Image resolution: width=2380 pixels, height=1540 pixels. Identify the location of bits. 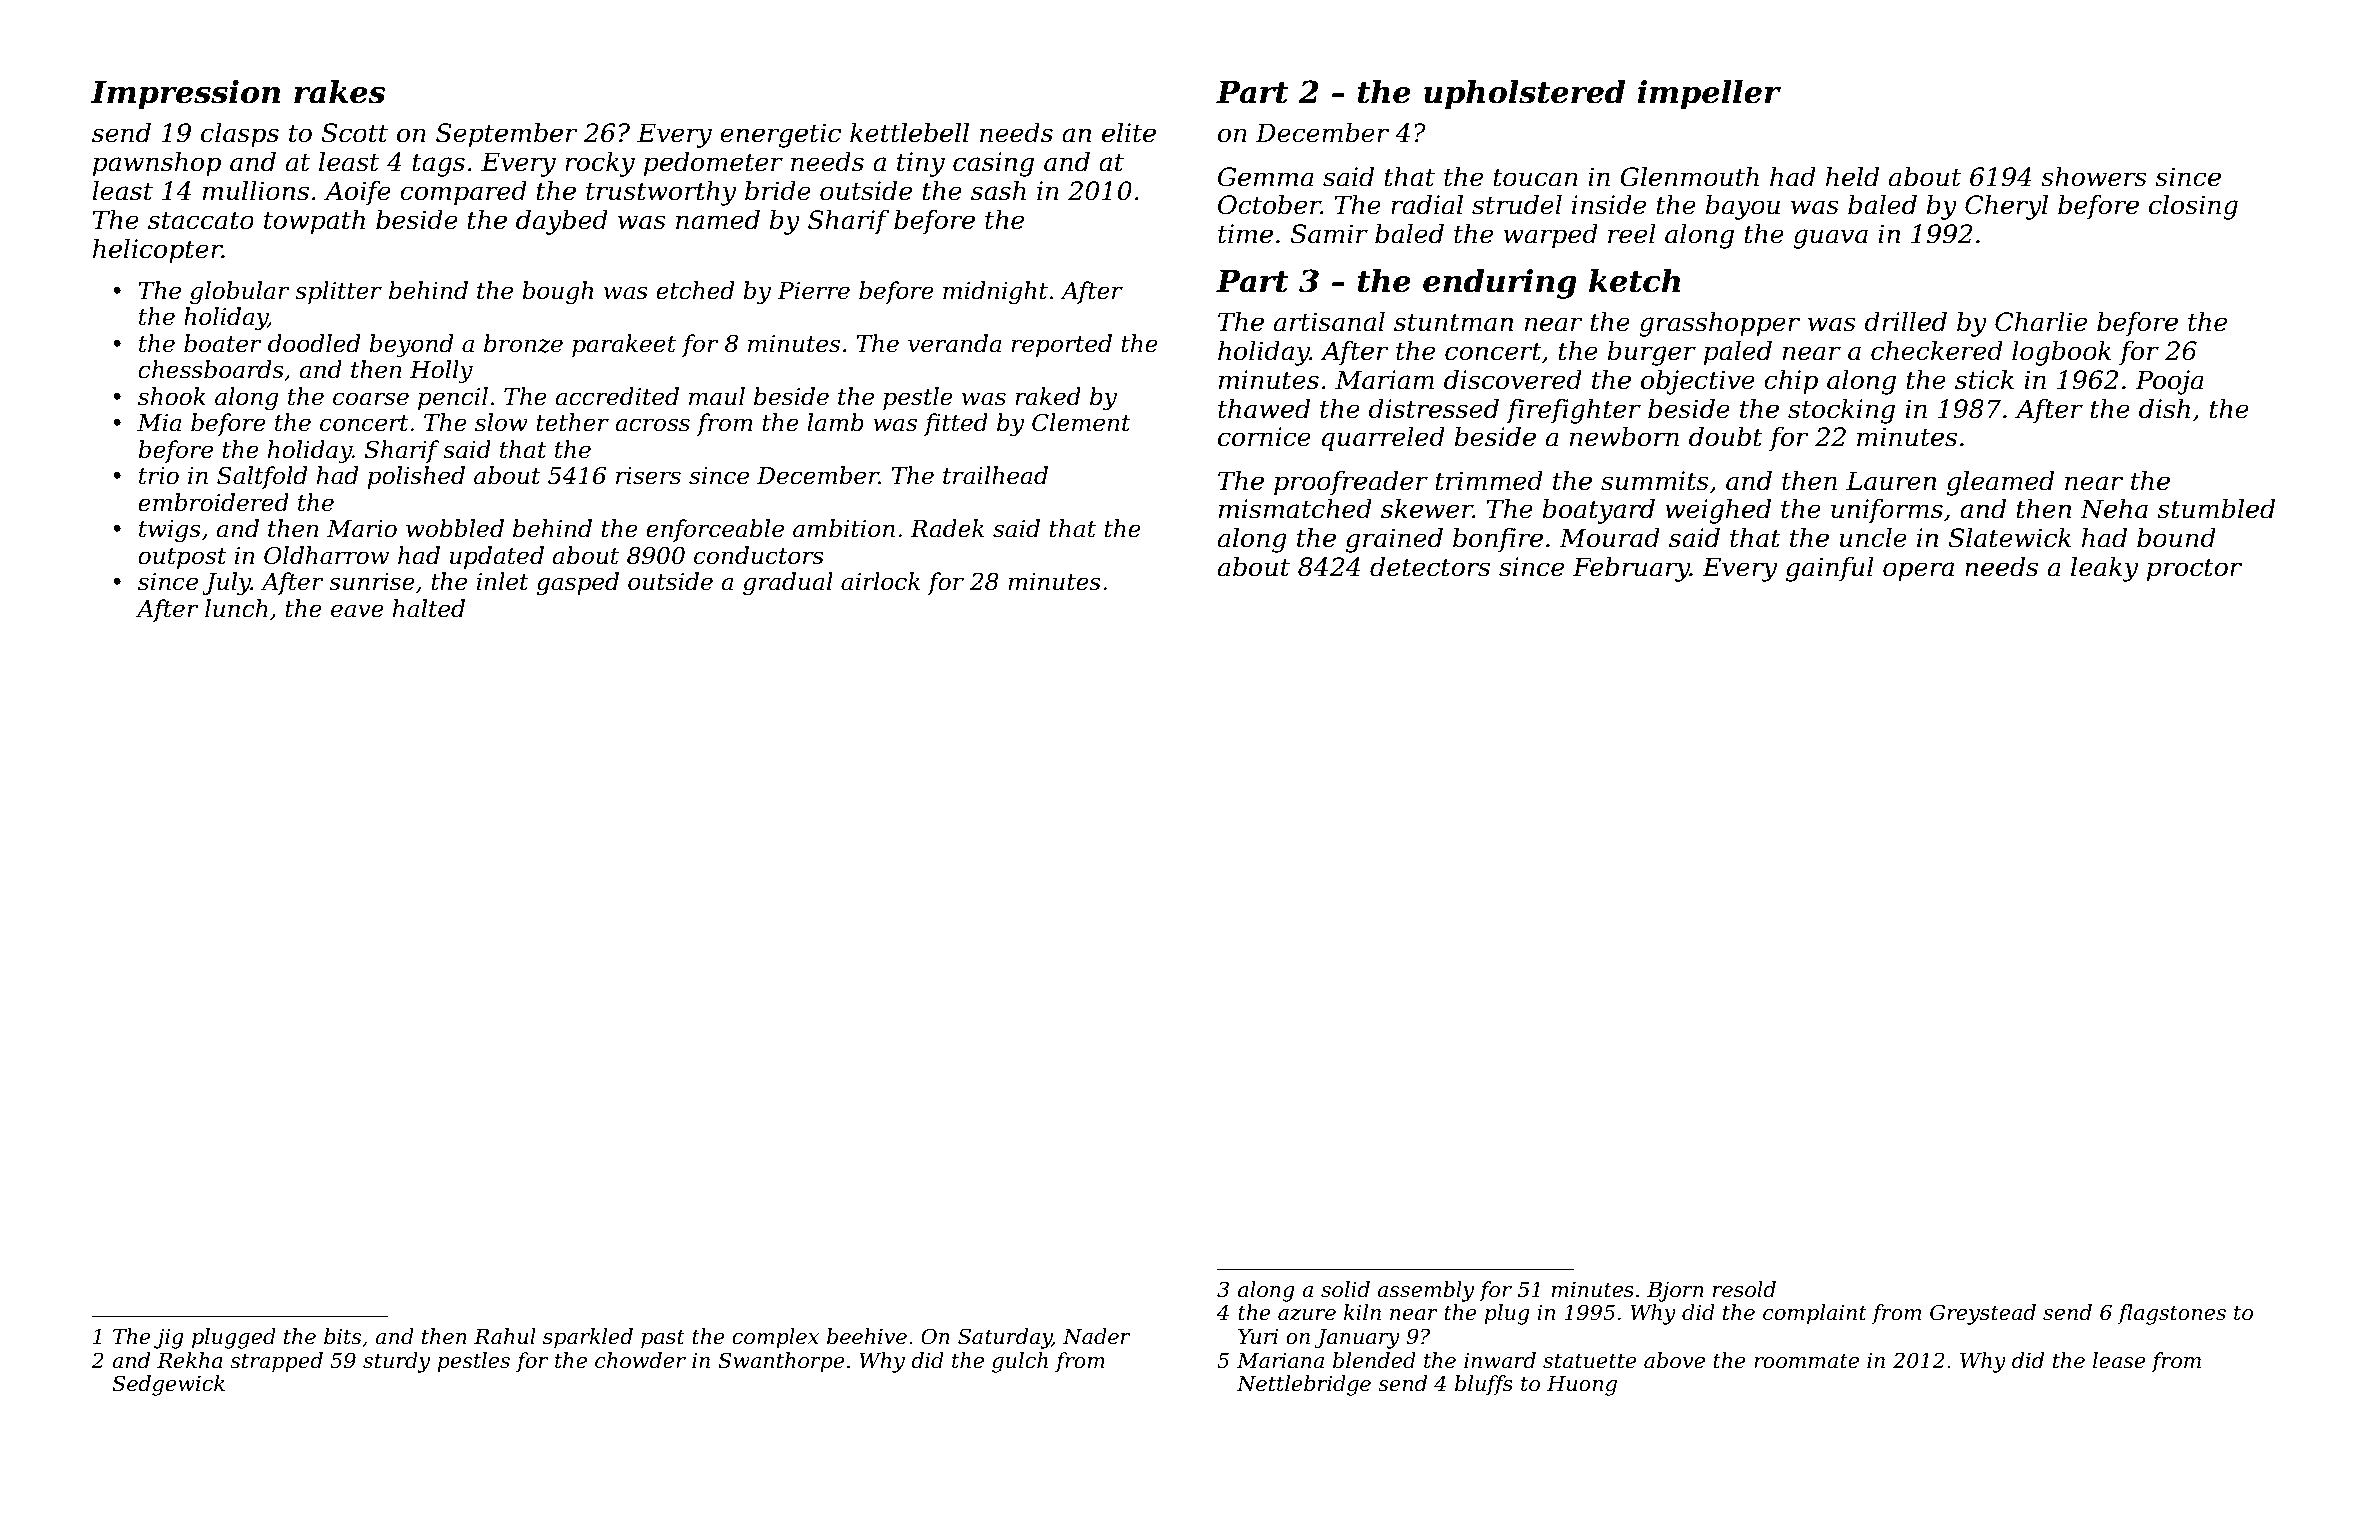
(342, 1336).
